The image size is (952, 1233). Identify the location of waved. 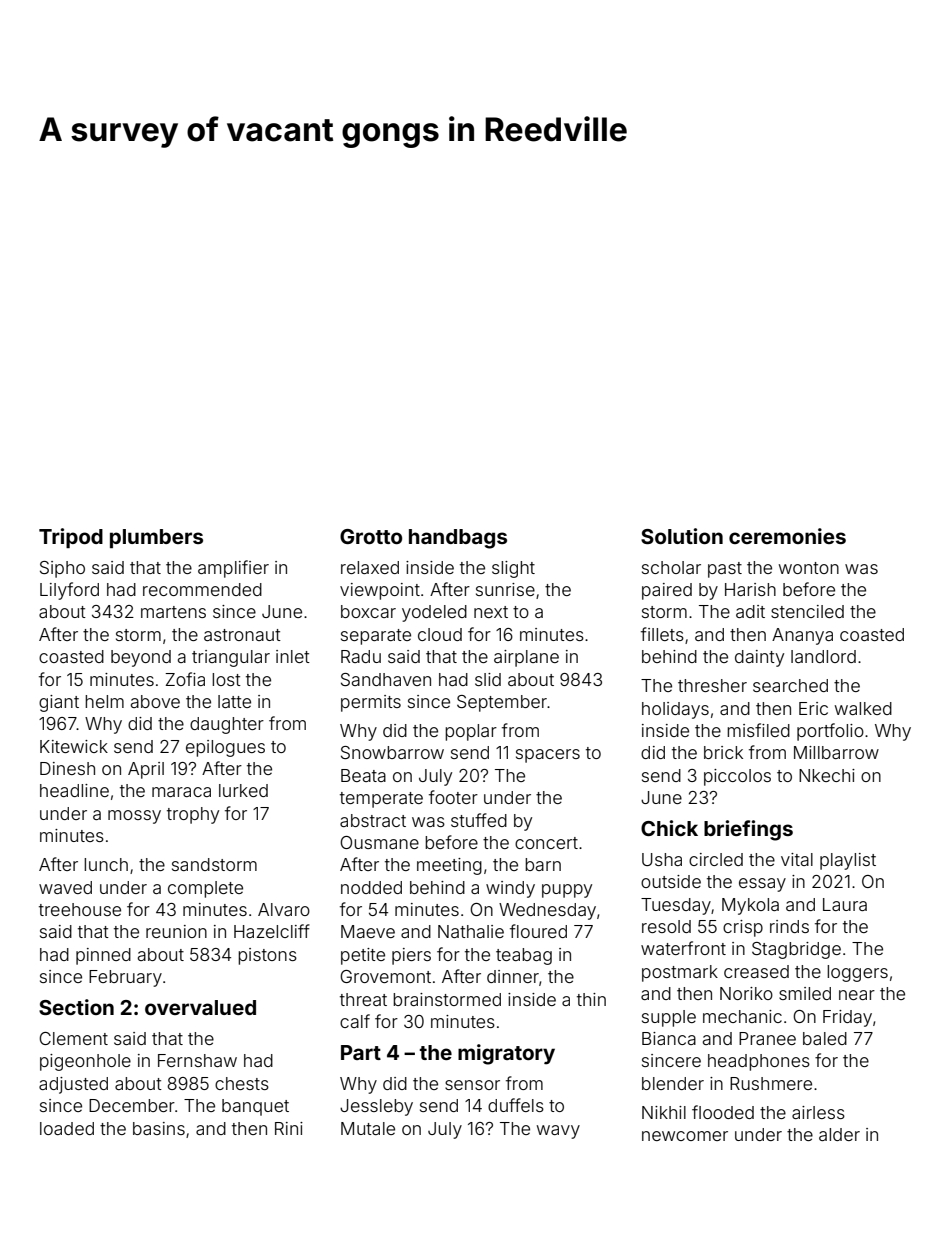
(65, 887).
